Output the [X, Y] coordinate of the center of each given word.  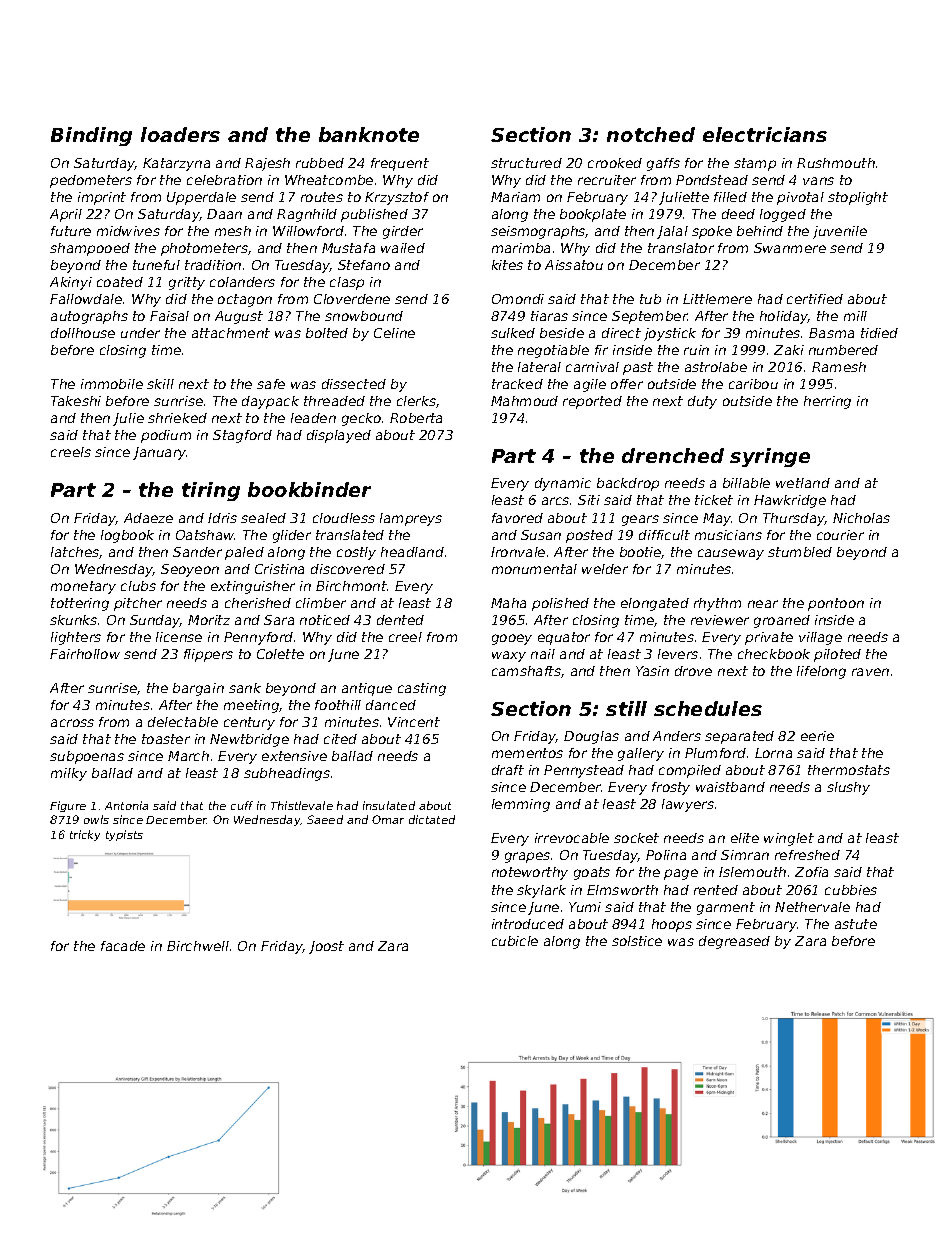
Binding [91, 136]
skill [160, 384]
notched [651, 134]
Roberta [416, 418]
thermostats [849, 770]
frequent [400, 164]
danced [391, 705]
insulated [389, 805]
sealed [263, 518]
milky [69, 774]
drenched [673, 455]
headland [412, 552]
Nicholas [861, 518]
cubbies [851, 890]
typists [124, 835]
